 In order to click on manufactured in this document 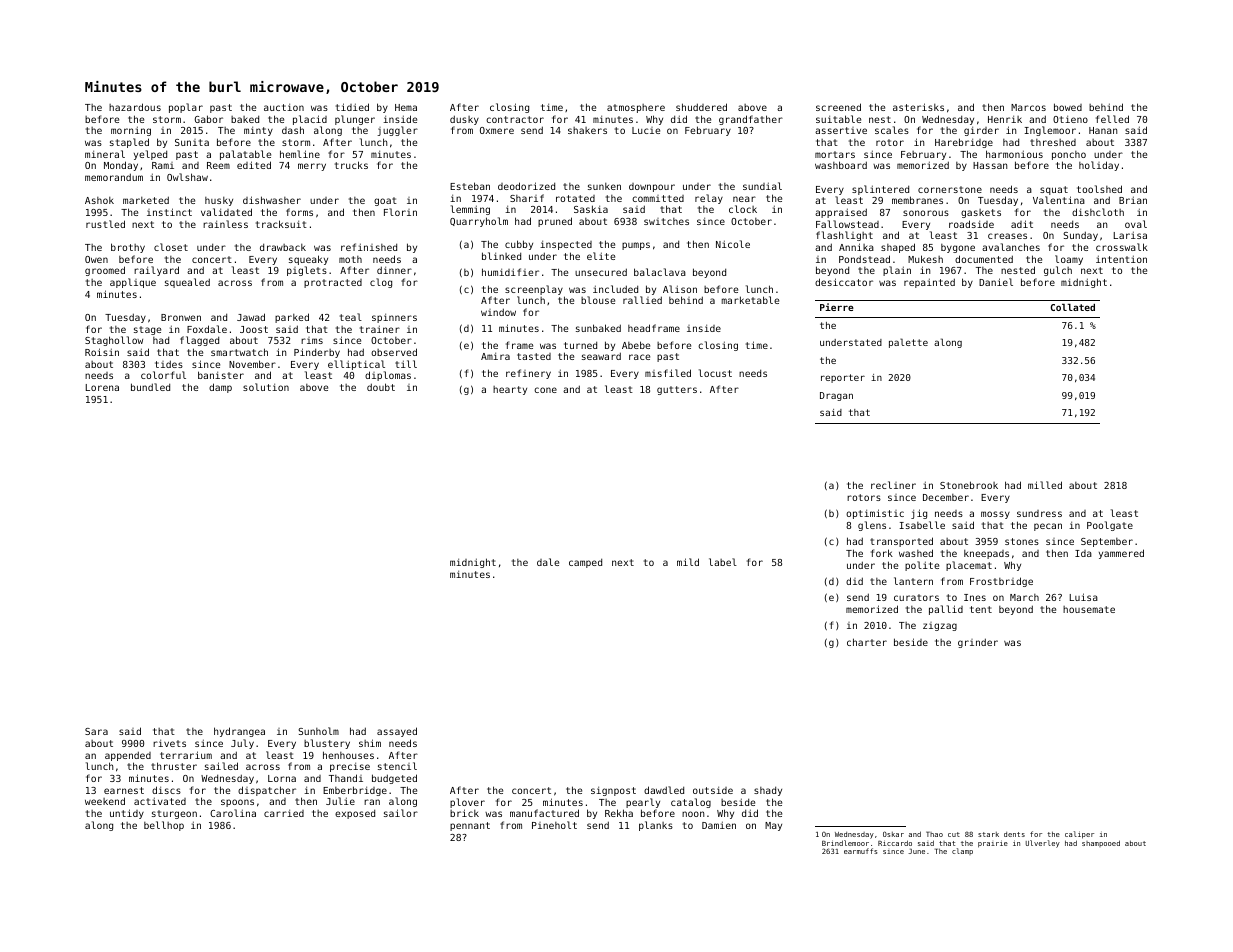, I will do `click(544, 813)`.
